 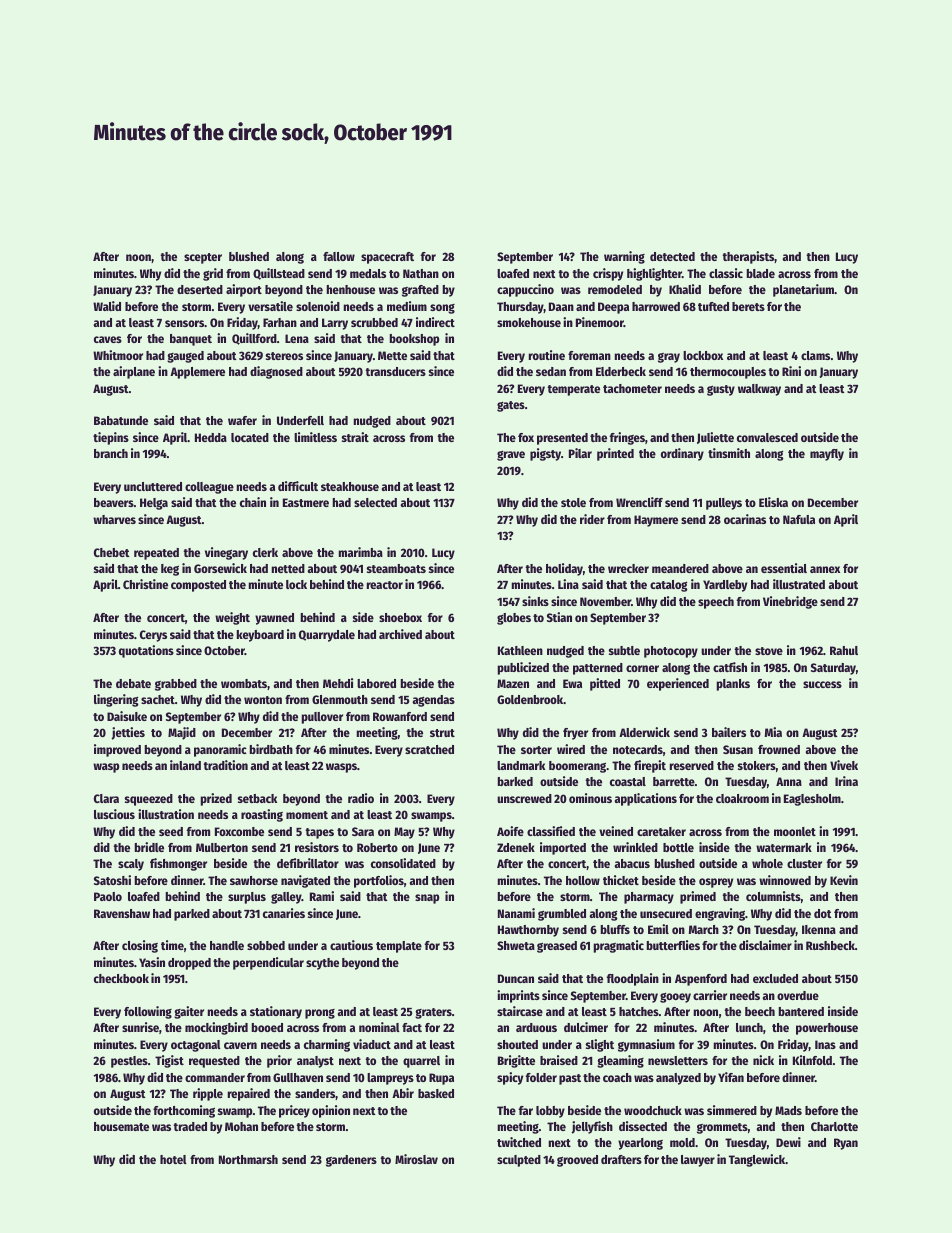 What do you see at coordinates (416, 1159) in the document?
I see `Miroslav` at bounding box center [416, 1159].
